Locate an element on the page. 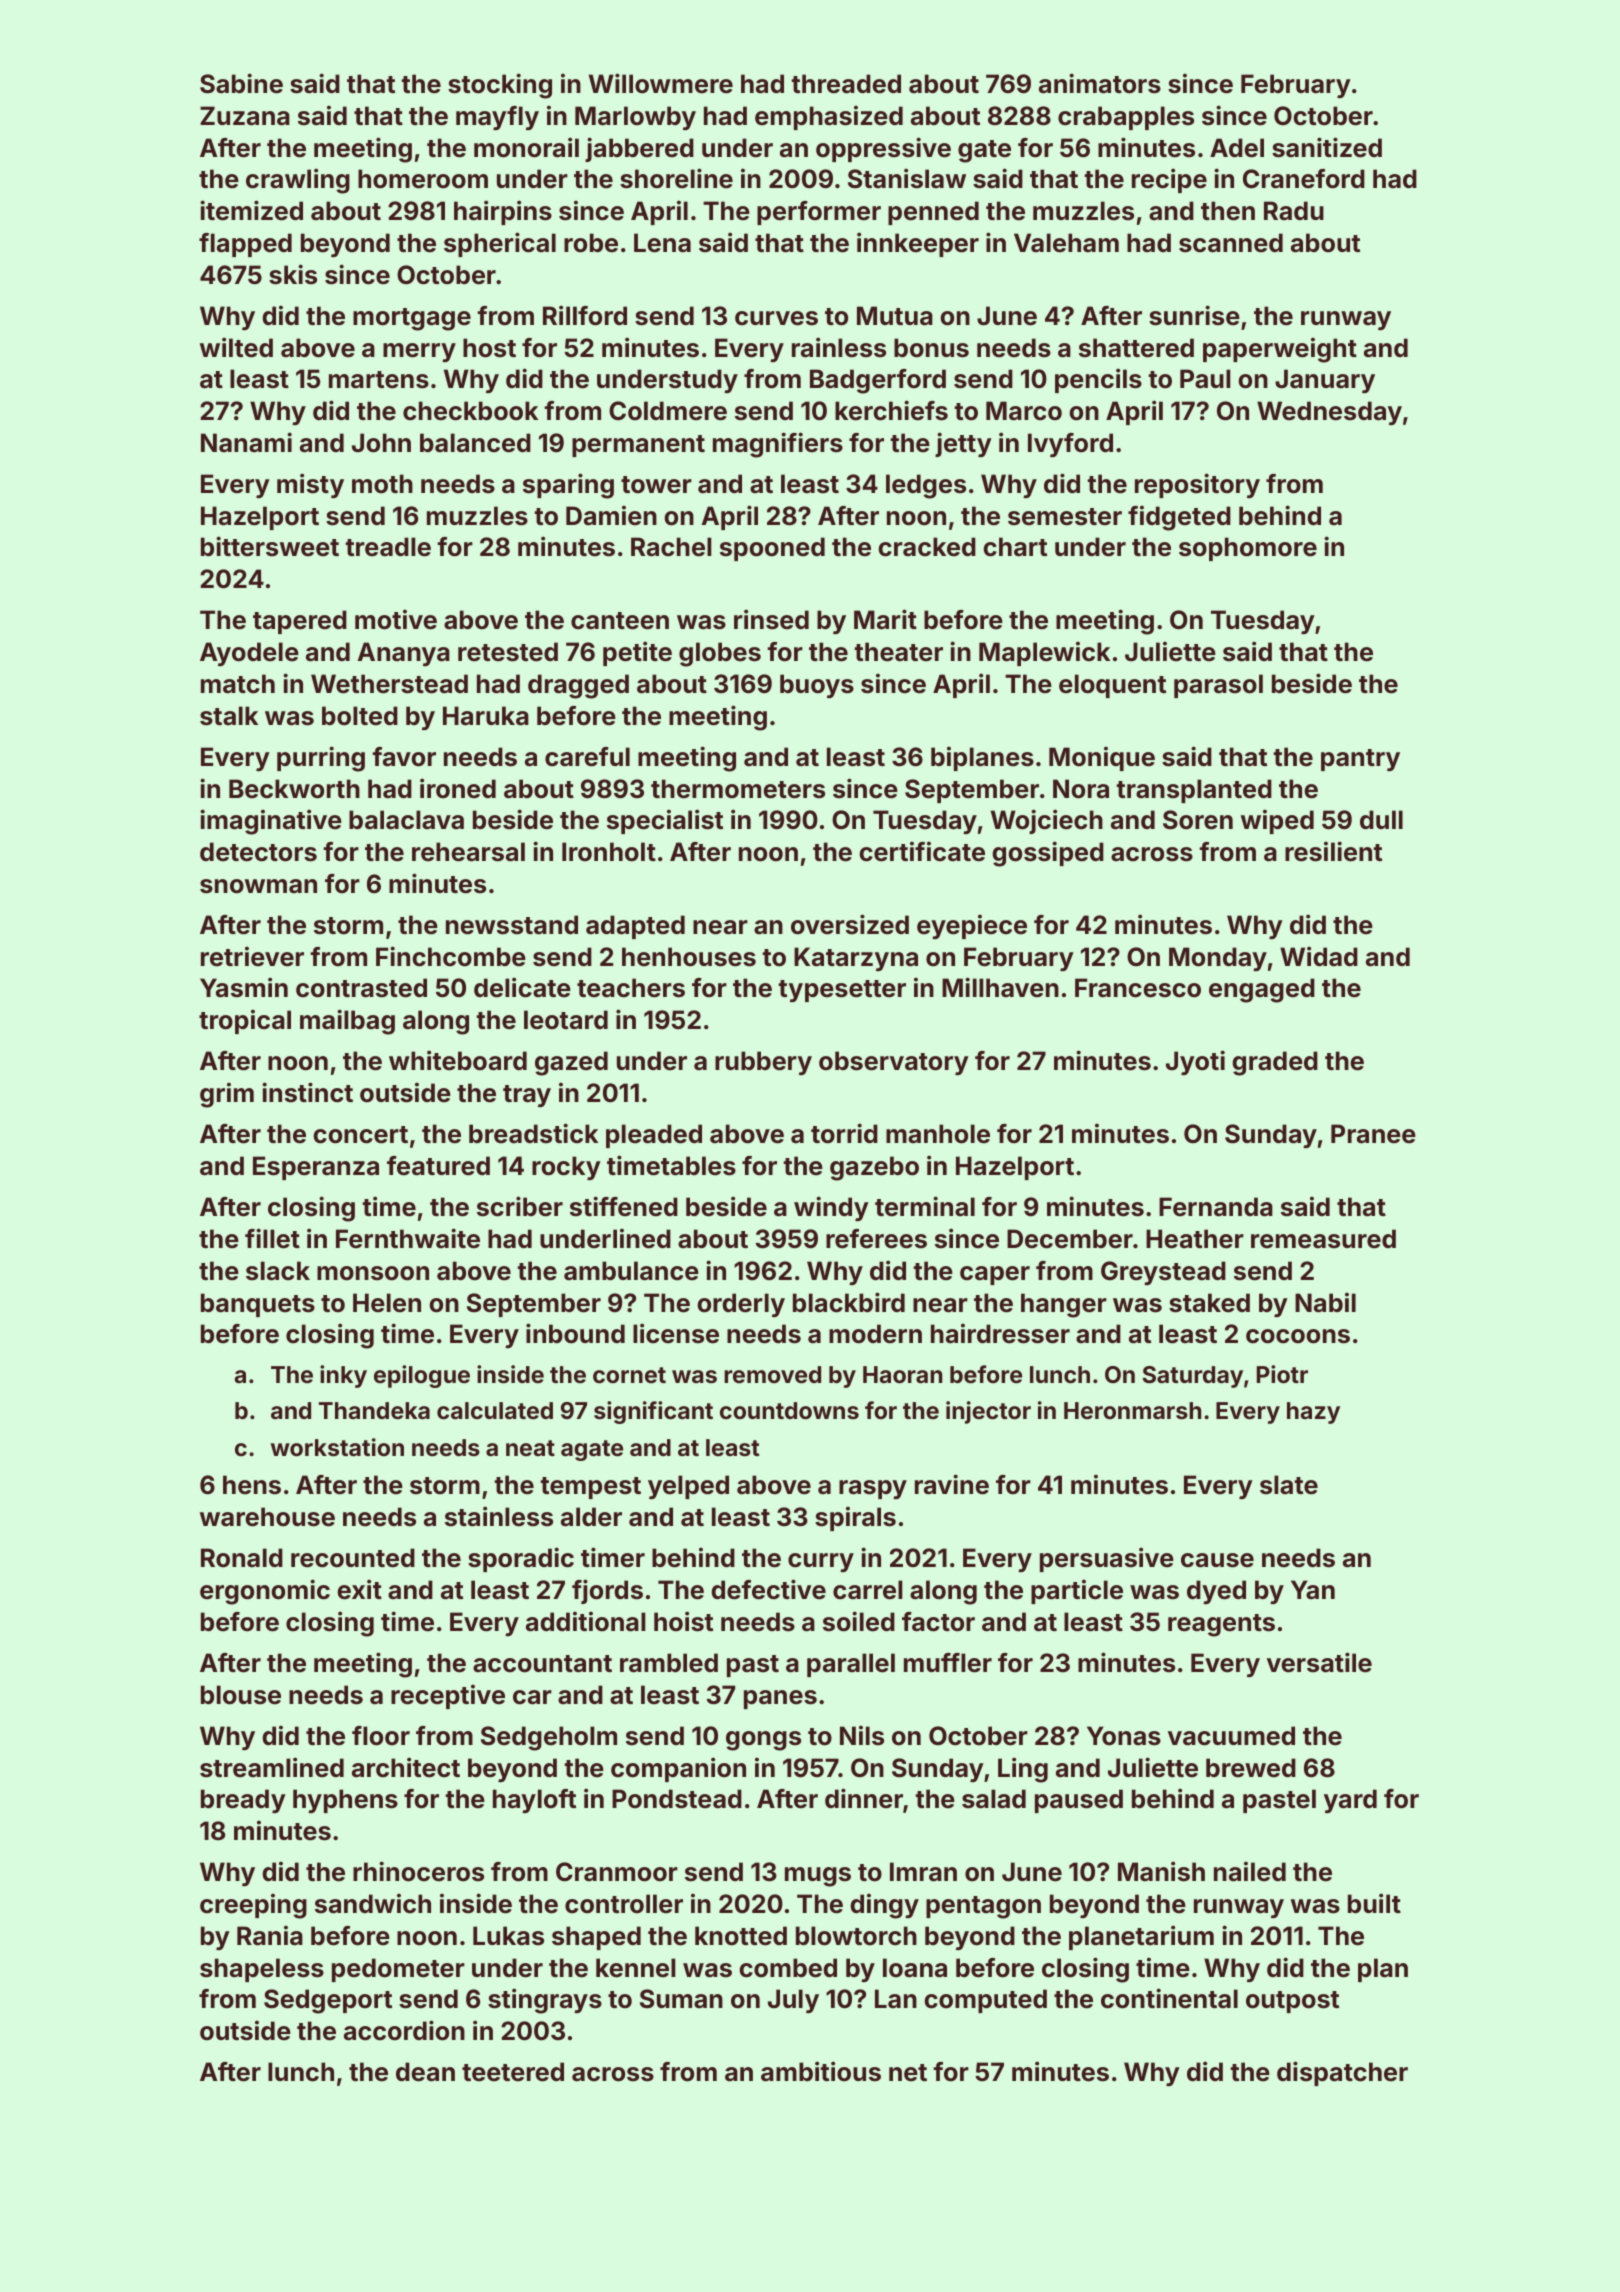 The image size is (1620, 2292). Francesco is located at coordinates (1138, 988).
